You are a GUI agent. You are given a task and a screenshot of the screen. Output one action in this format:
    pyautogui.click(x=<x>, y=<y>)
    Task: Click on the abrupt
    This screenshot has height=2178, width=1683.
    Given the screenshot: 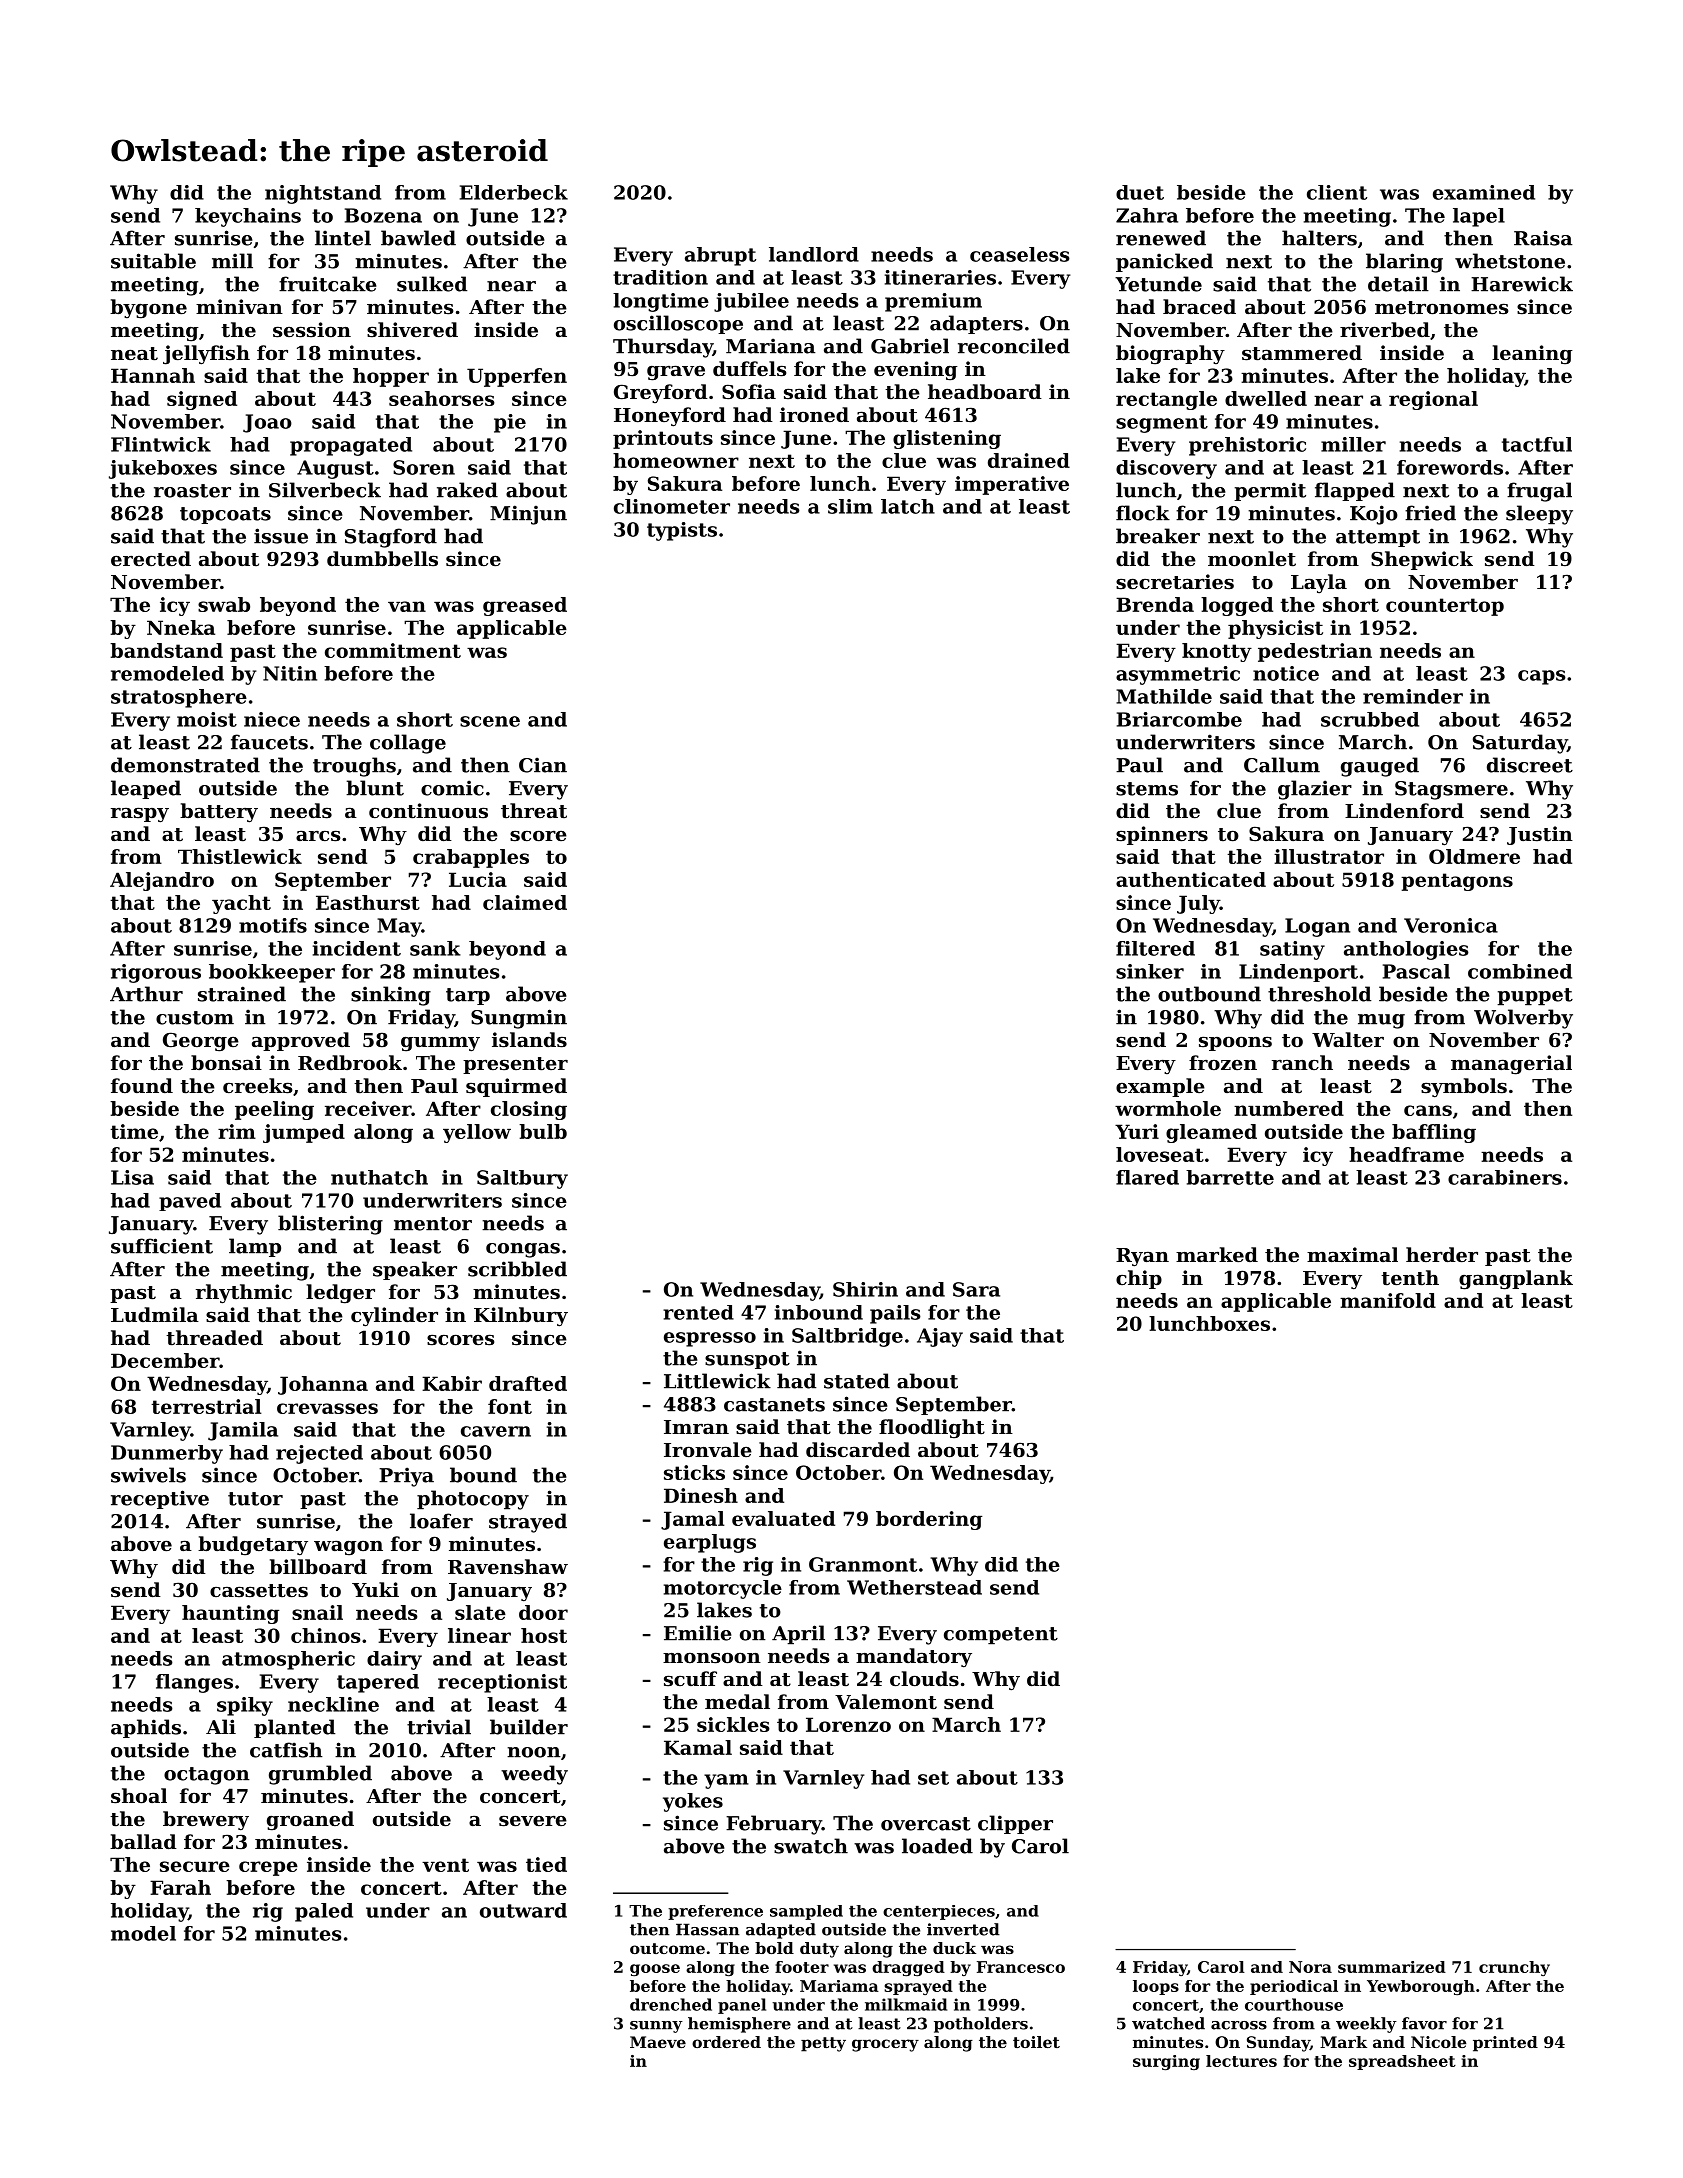 What is the action you would take?
    pyautogui.click(x=720, y=256)
